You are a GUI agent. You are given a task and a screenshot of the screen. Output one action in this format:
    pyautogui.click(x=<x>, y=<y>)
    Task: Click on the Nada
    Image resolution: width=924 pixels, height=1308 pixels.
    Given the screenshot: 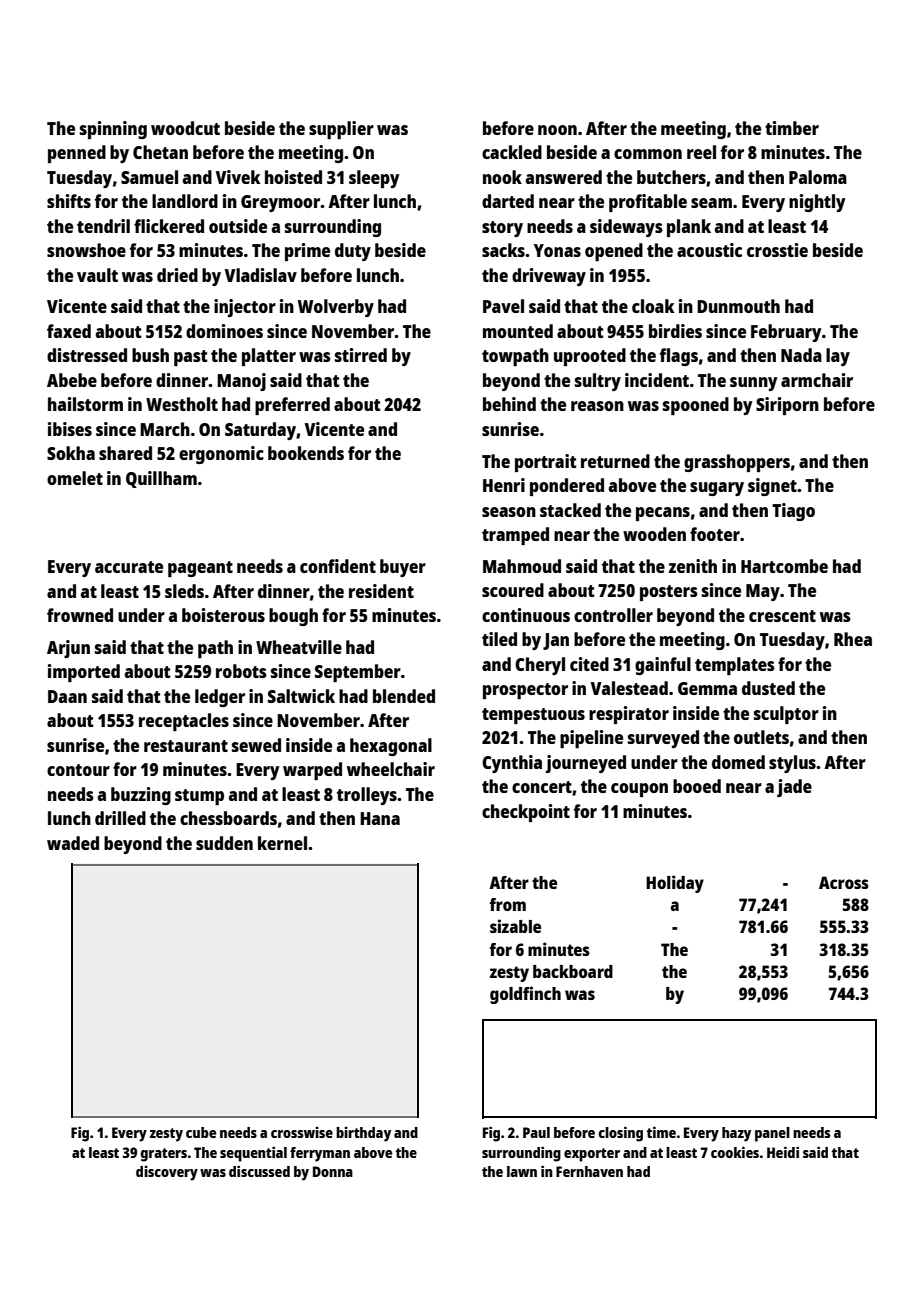 What is the action you would take?
    pyautogui.click(x=801, y=355)
